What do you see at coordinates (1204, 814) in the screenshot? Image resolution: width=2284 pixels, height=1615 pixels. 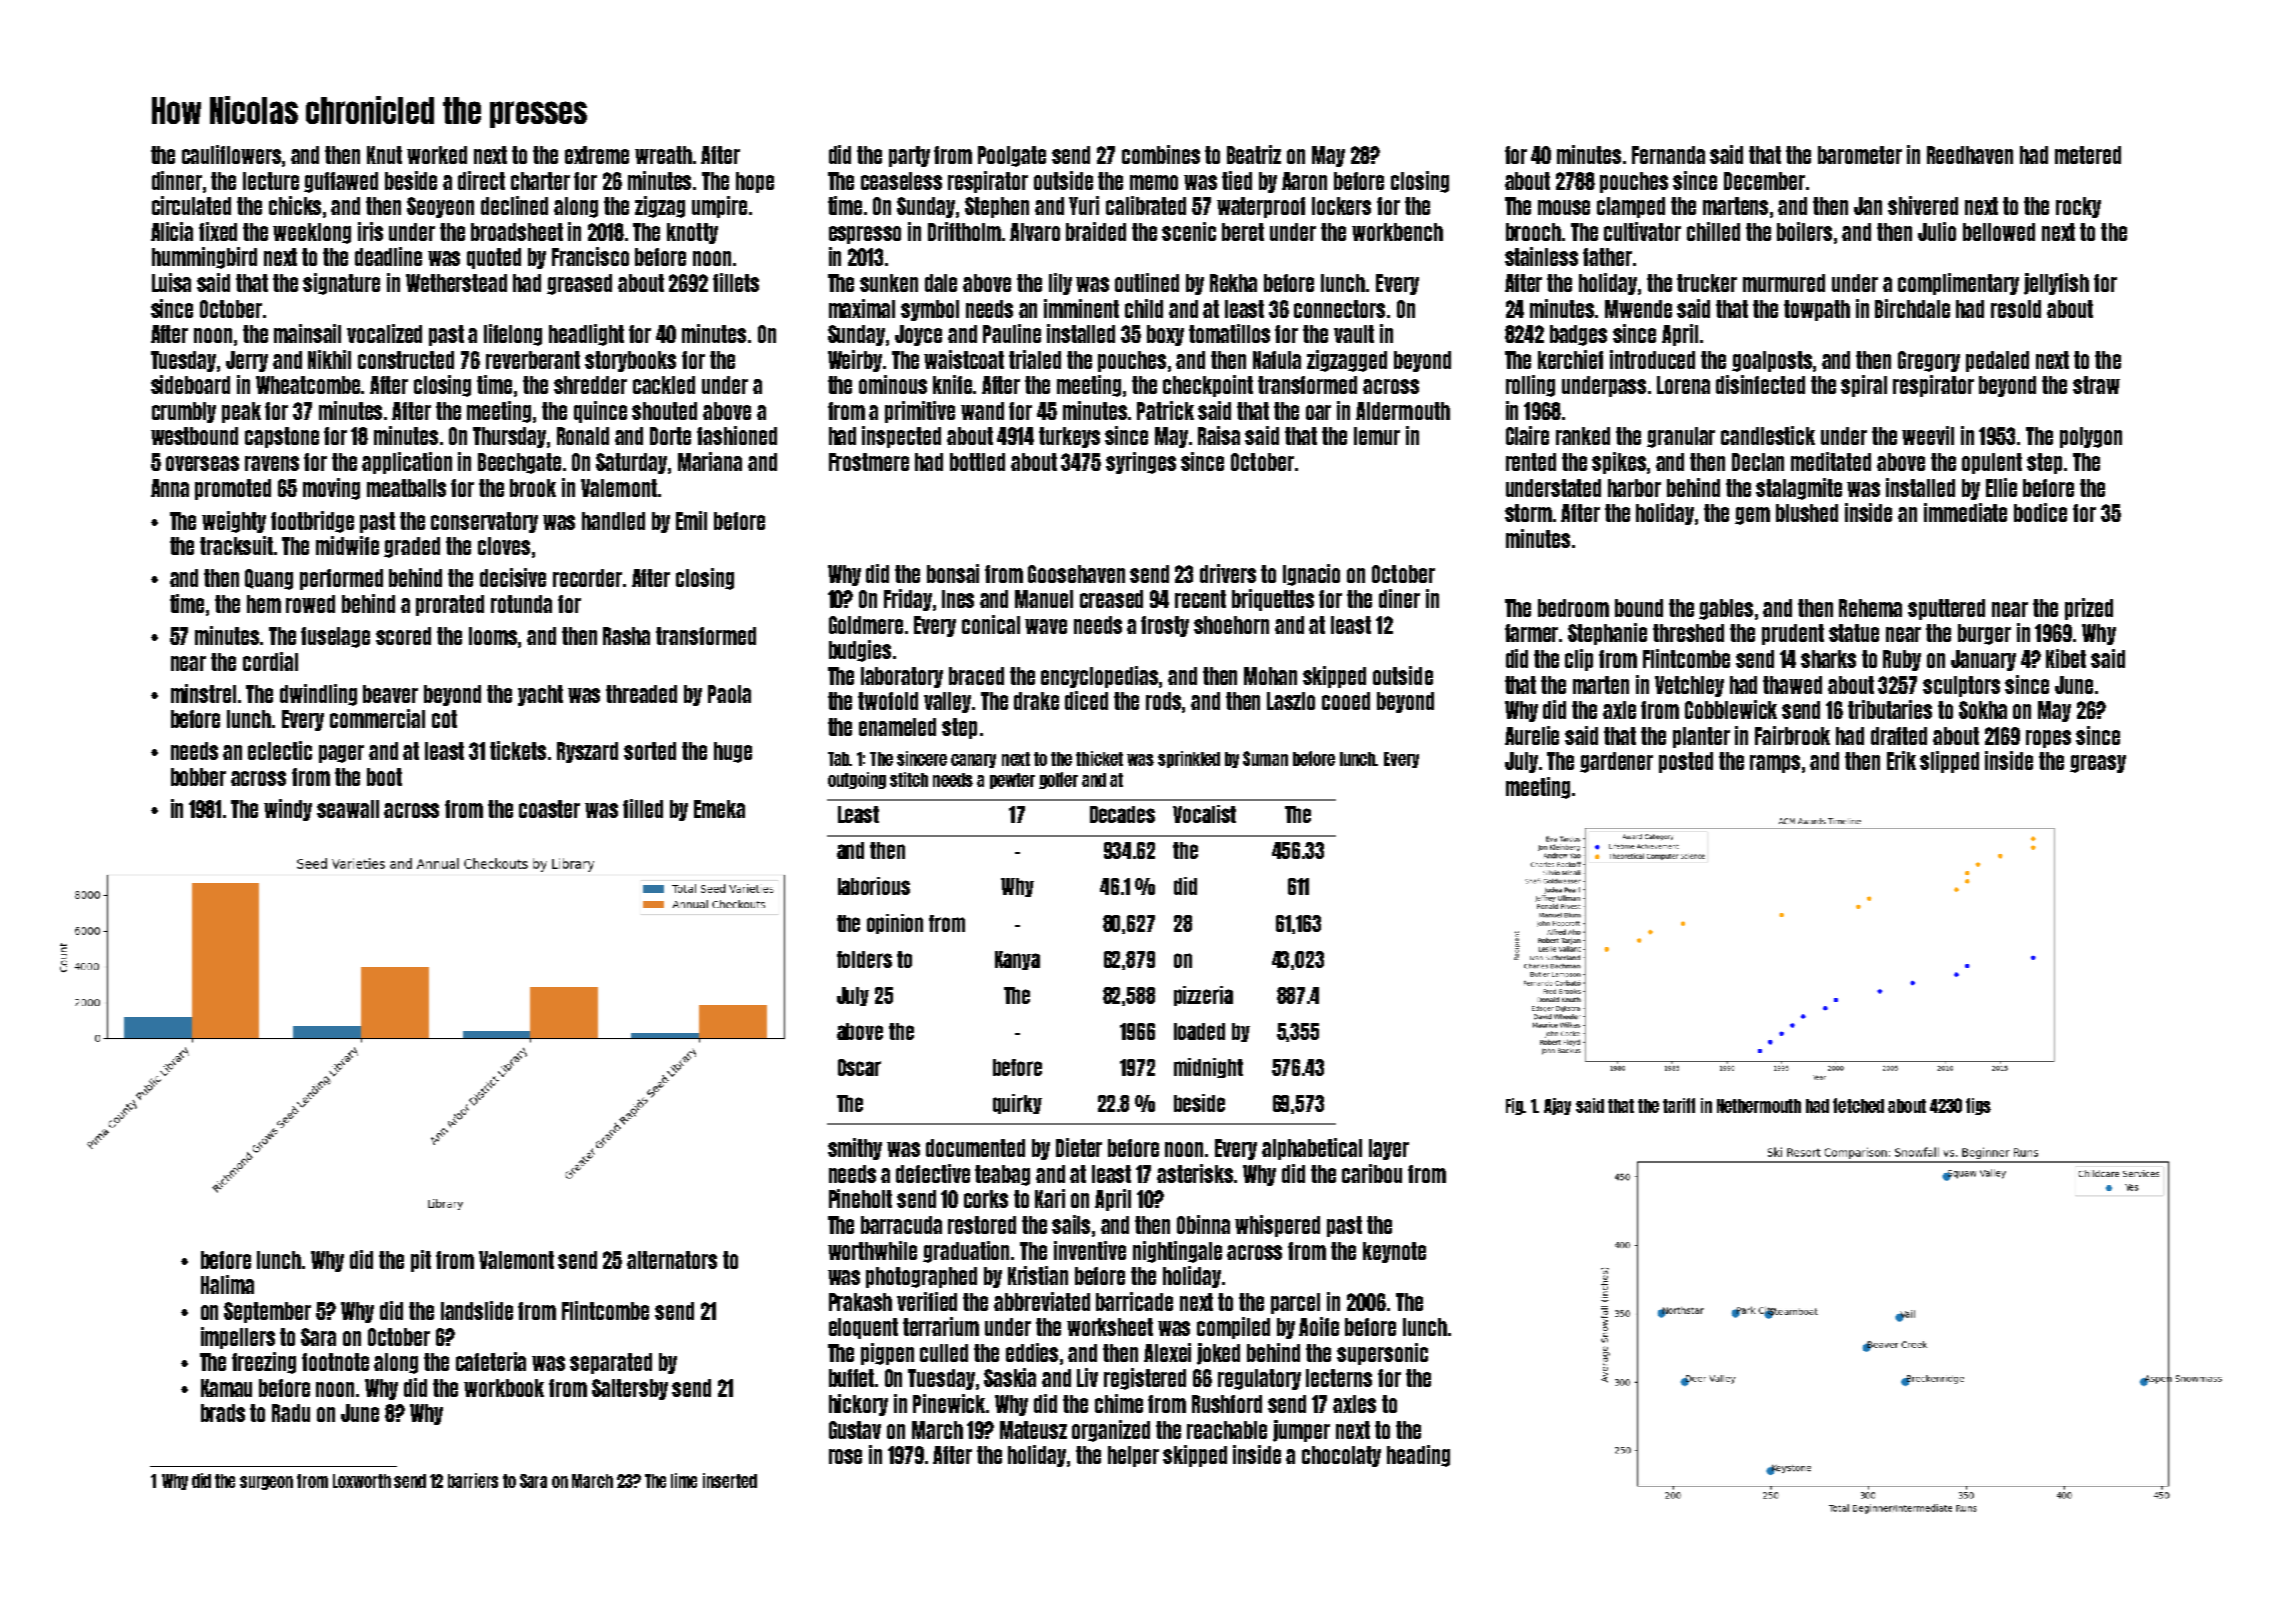 I see `Vocalist` at bounding box center [1204, 814].
